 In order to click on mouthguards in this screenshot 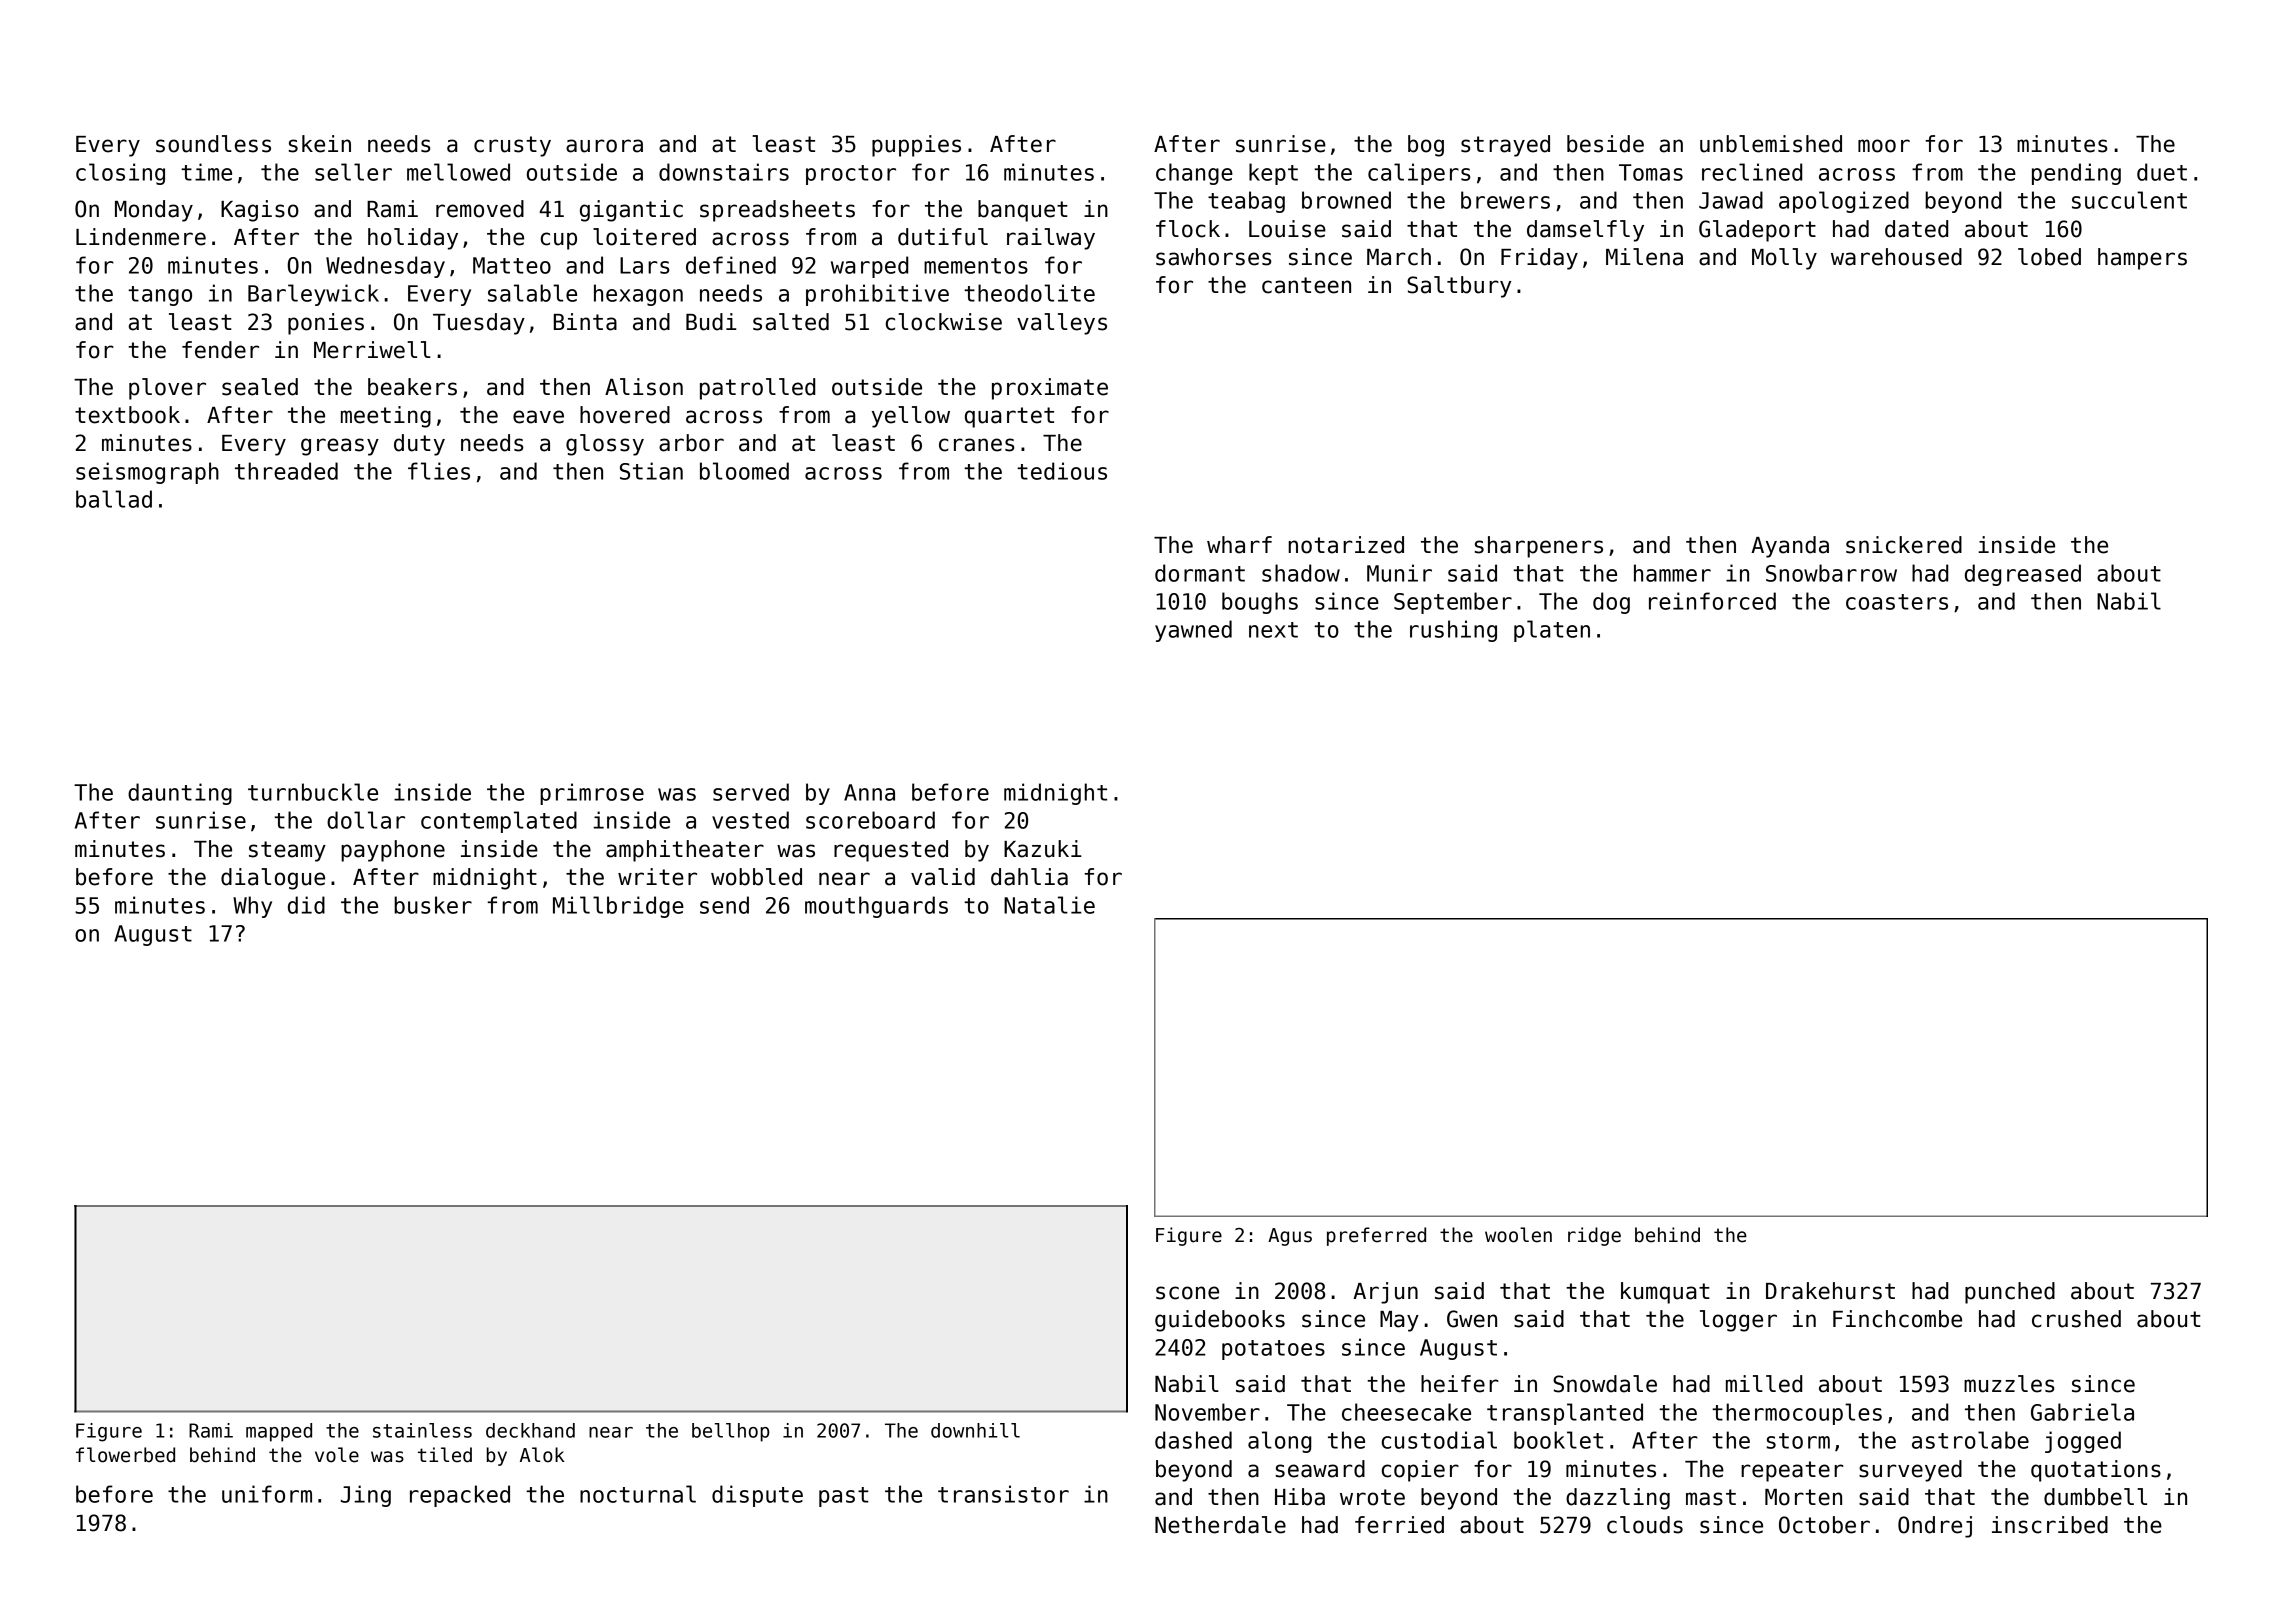, I will do `click(876, 907)`.
